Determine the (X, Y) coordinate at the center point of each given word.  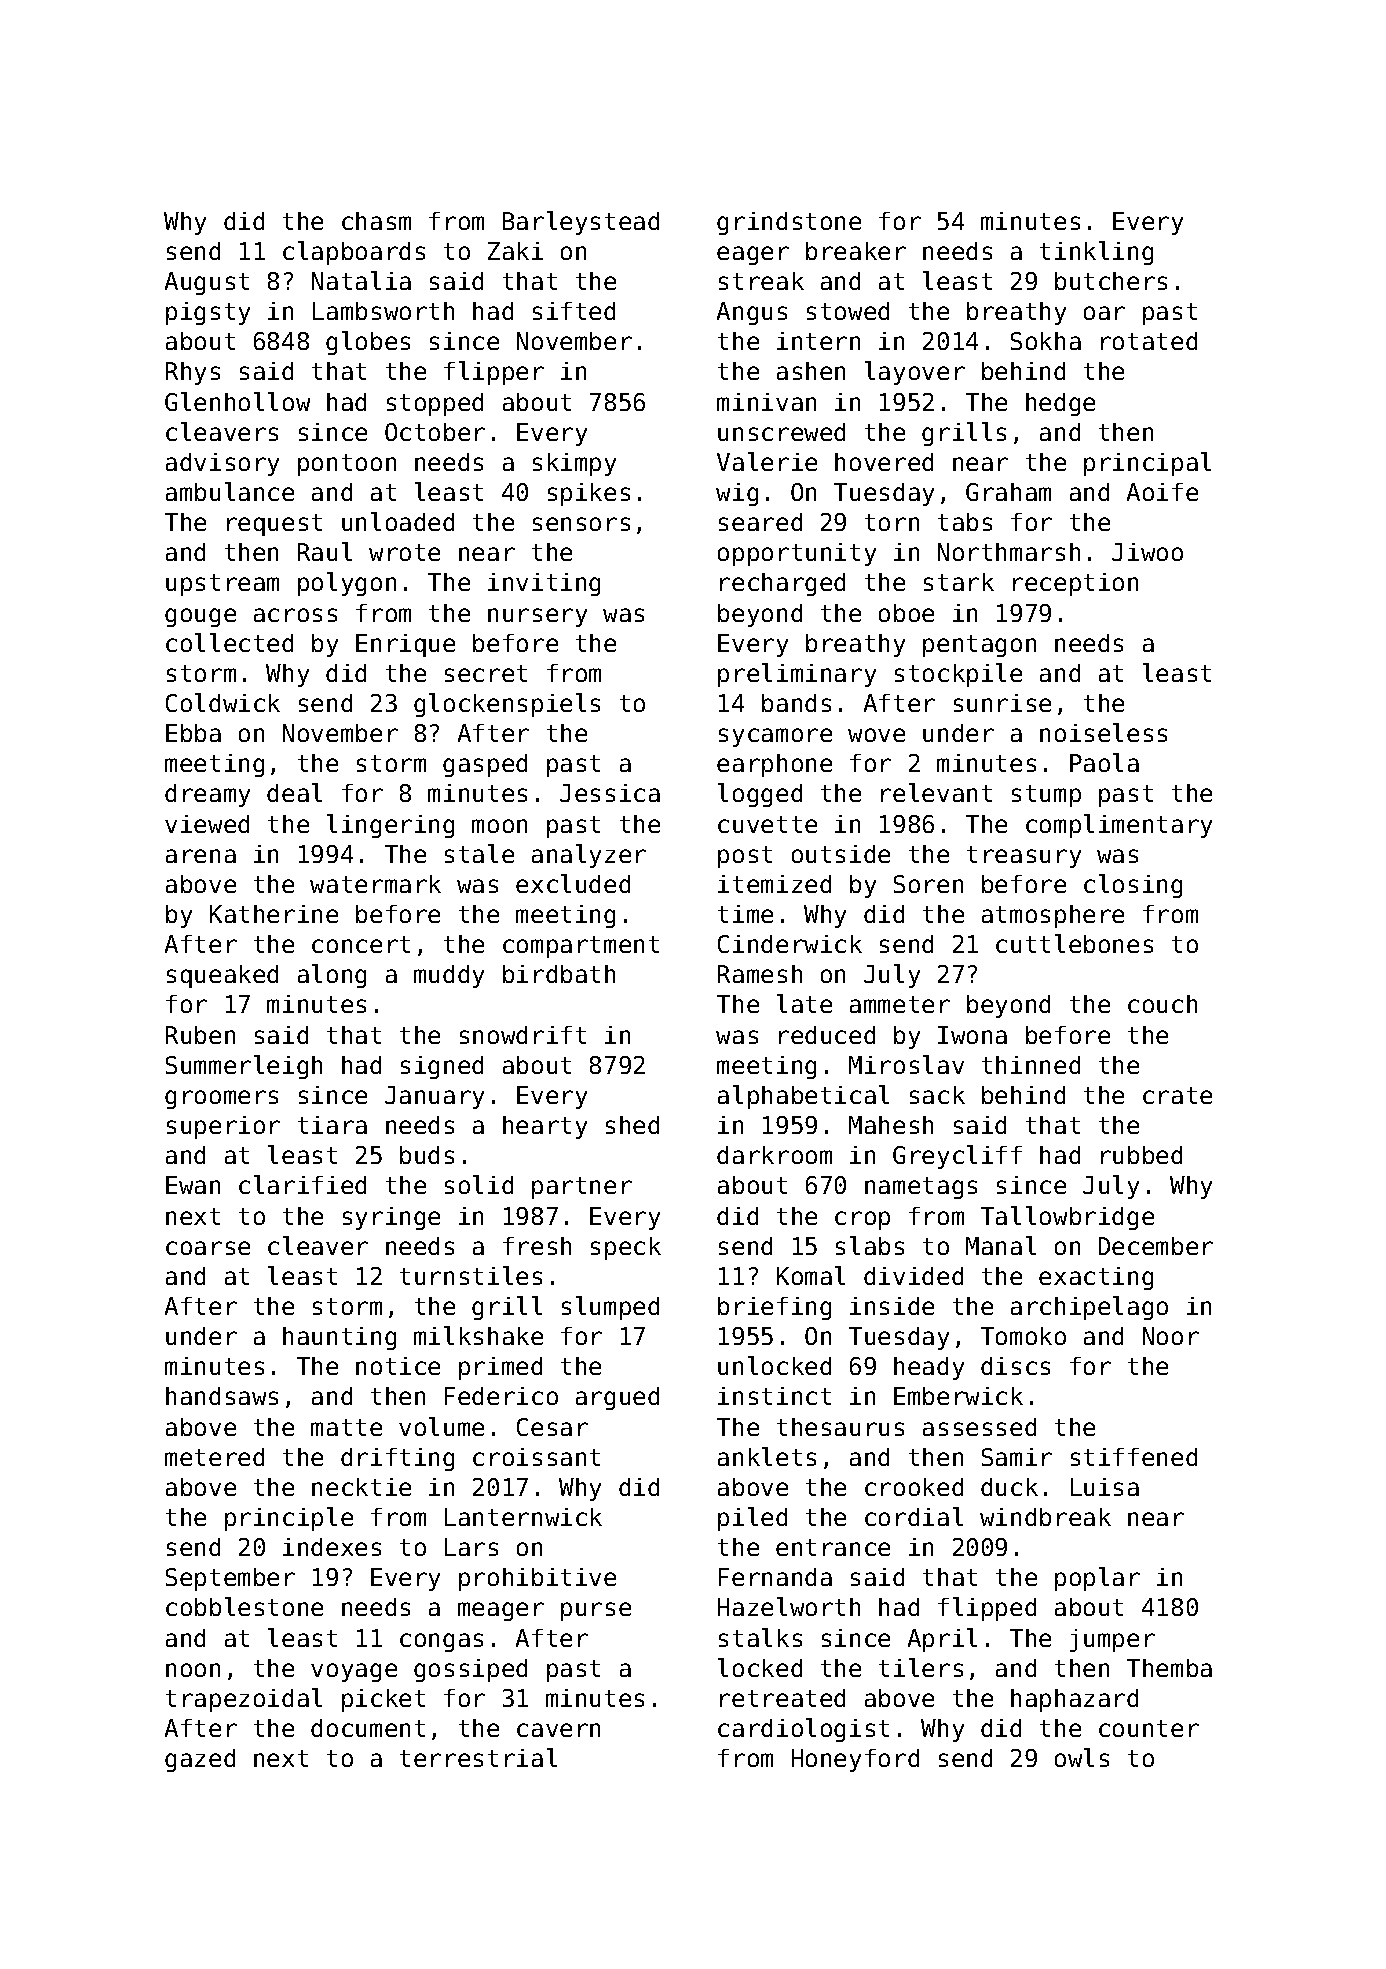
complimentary (1119, 826)
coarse (208, 1248)
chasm (376, 221)
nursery (537, 617)
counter (1149, 1728)
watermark (375, 884)
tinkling (1096, 253)
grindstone (789, 223)
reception (1075, 584)
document (368, 1728)
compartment (581, 947)
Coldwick (223, 702)
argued (617, 1398)
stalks (760, 1637)
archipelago (1089, 1308)
